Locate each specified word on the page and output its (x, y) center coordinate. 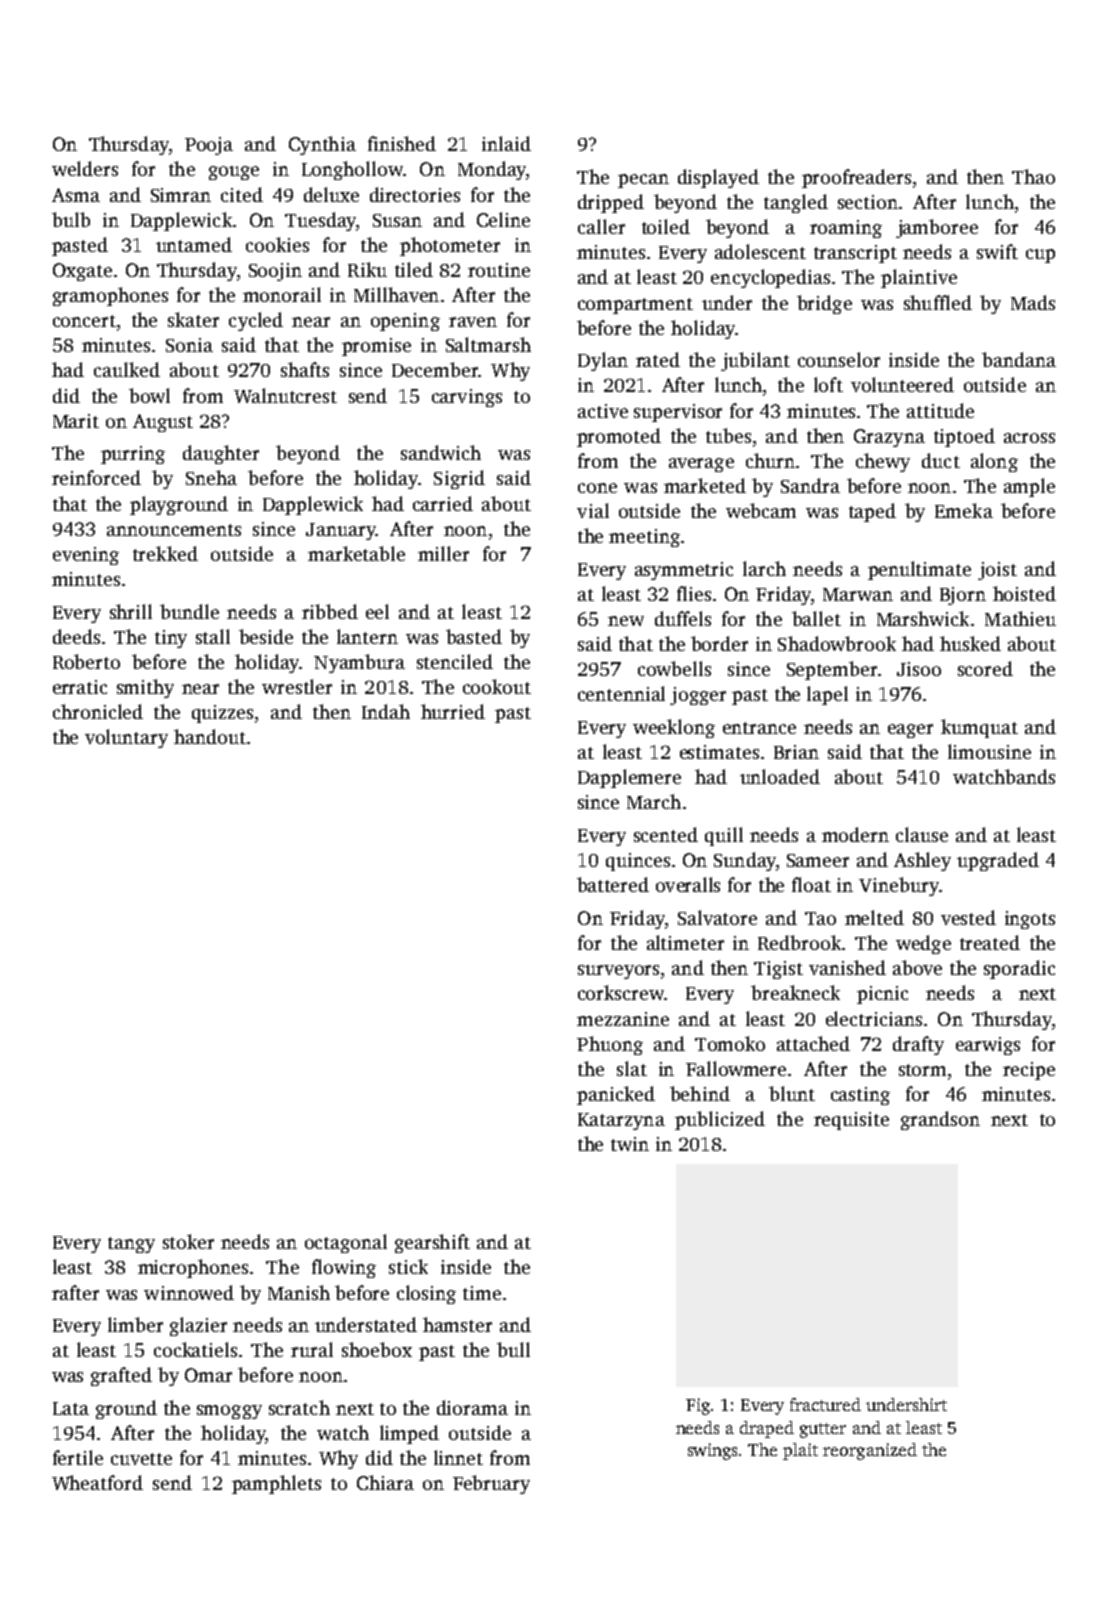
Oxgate (82, 272)
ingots (1030, 920)
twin (630, 1144)
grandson (940, 1120)
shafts (305, 369)
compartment (635, 306)
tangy (131, 1245)
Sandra (810, 485)
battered (613, 884)
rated (658, 359)
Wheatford (97, 1482)
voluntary (126, 738)
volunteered (902, 384)
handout (210, 736)
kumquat (979, 728)
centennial (621, 693)
